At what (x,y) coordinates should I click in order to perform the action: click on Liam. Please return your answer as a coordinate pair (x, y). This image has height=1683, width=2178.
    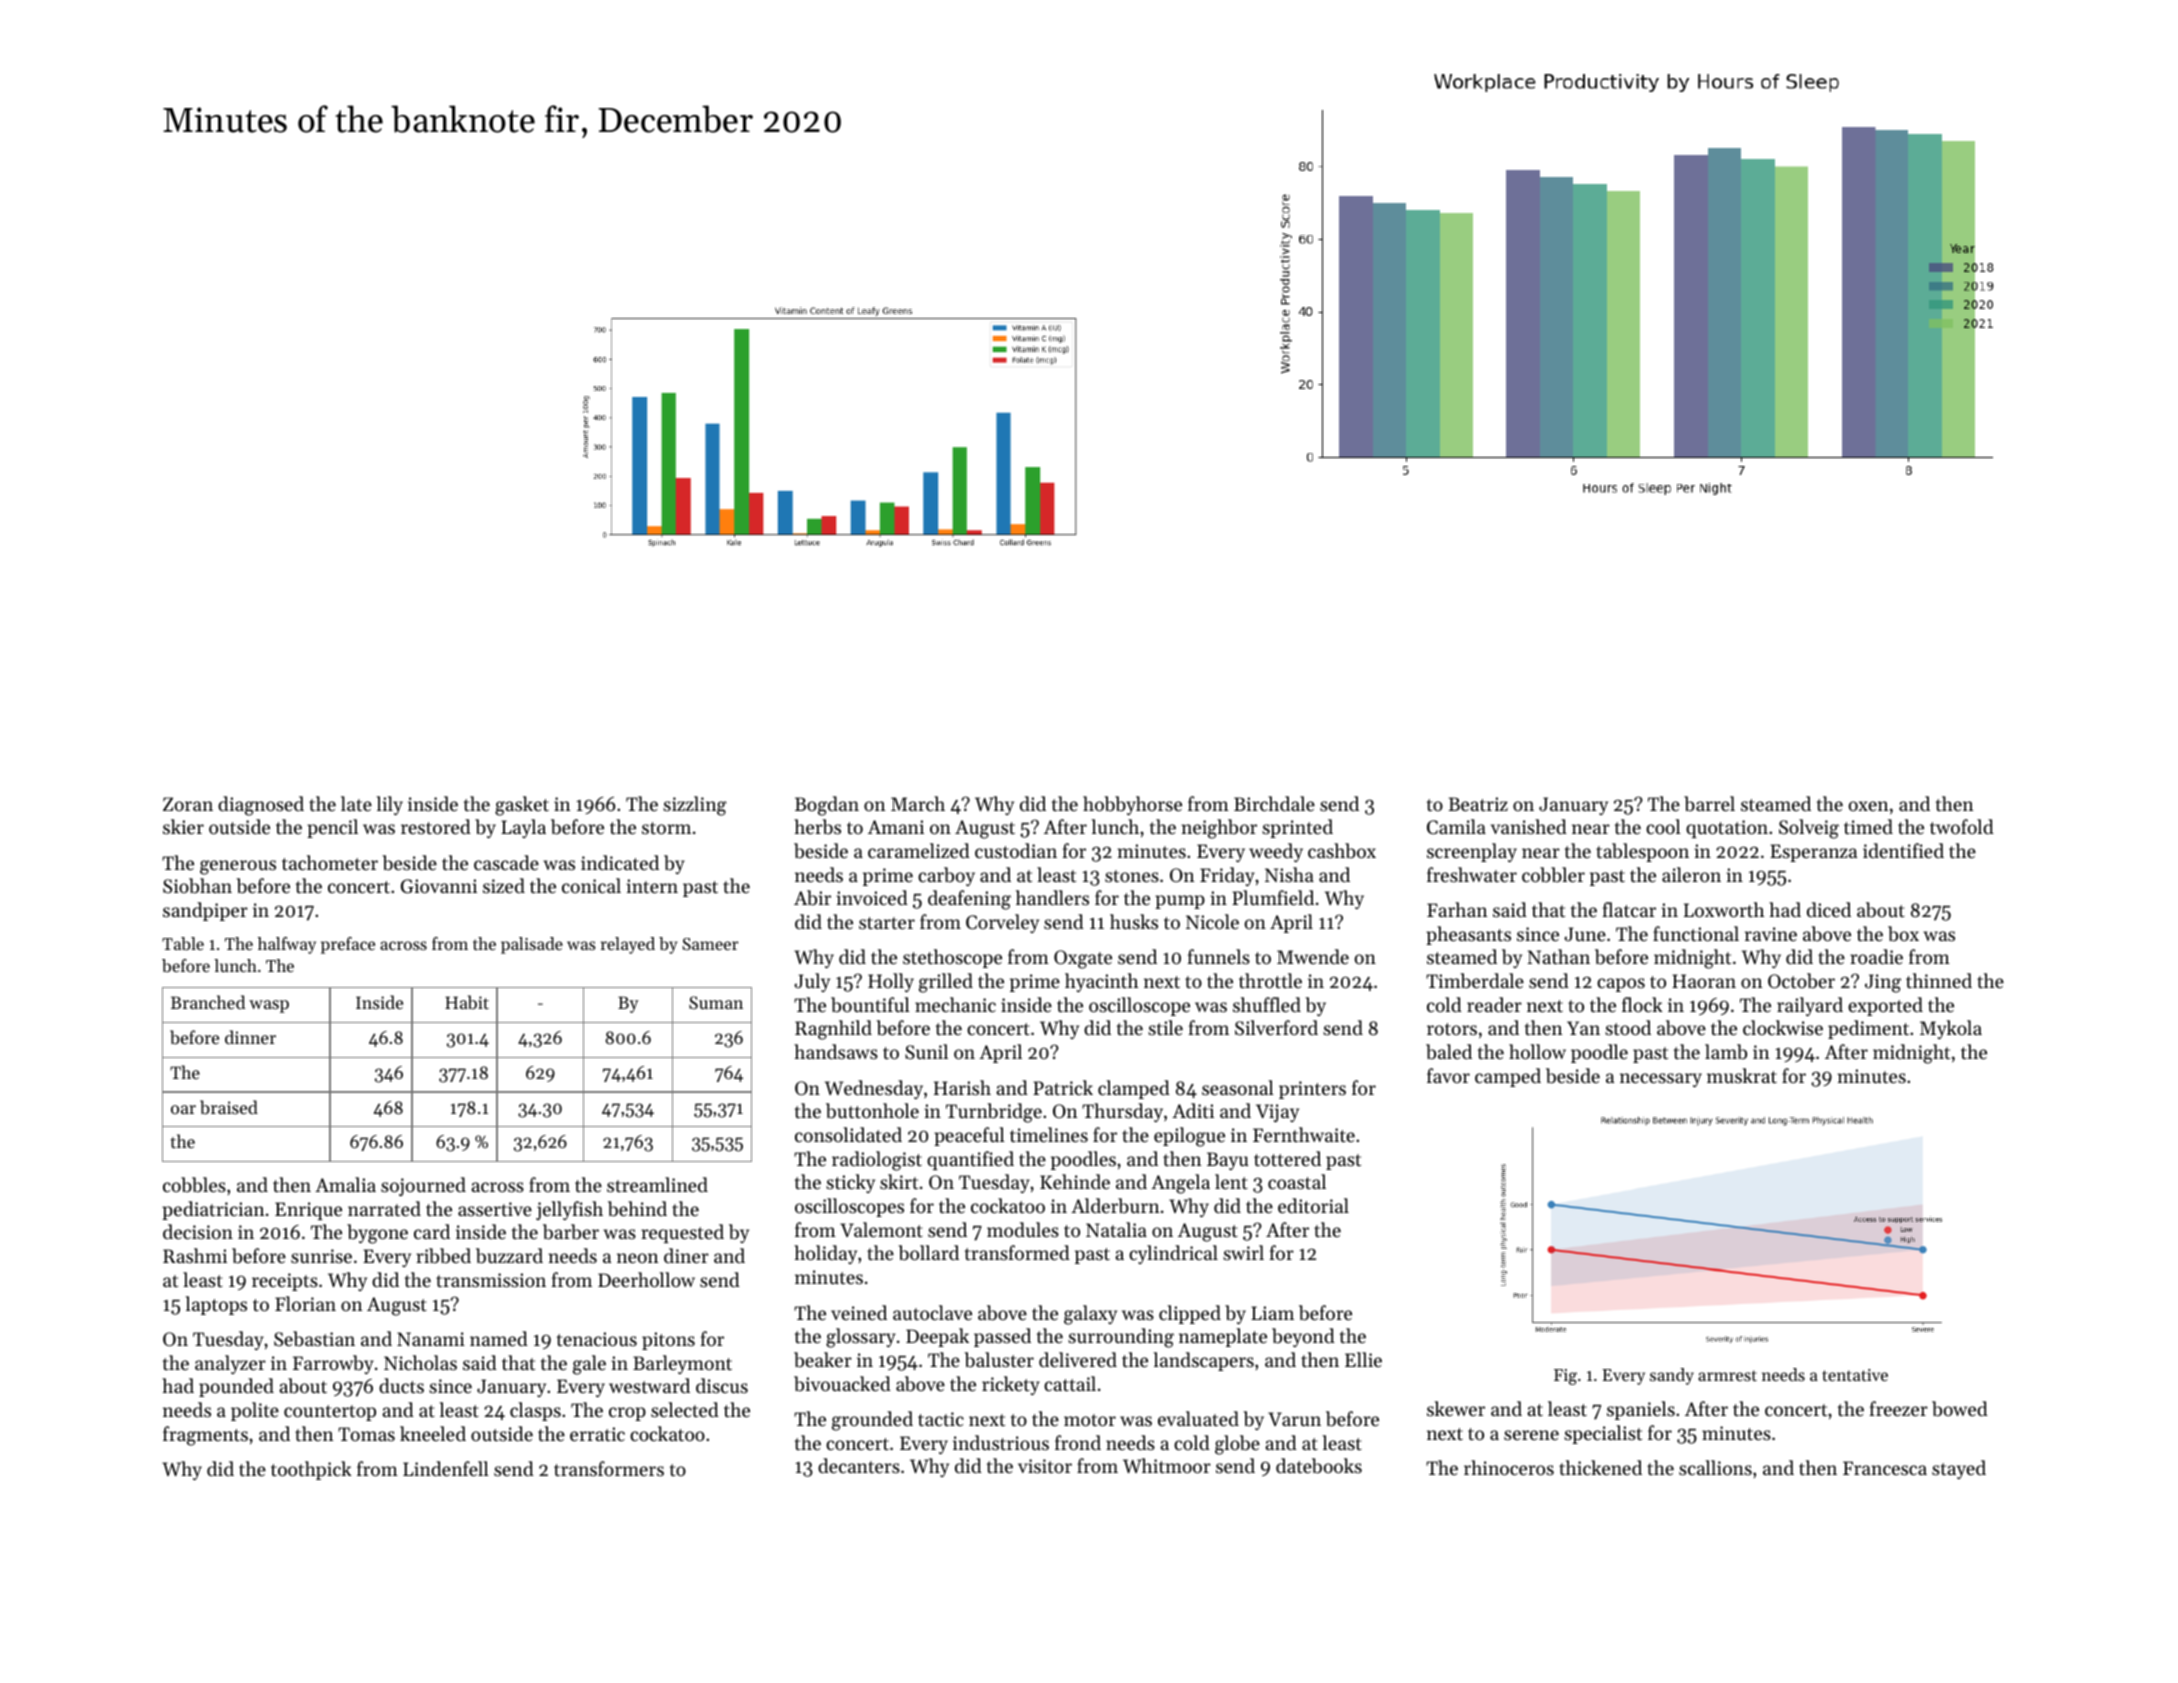
    Looking at the image, I should click on (1272, 1313).
